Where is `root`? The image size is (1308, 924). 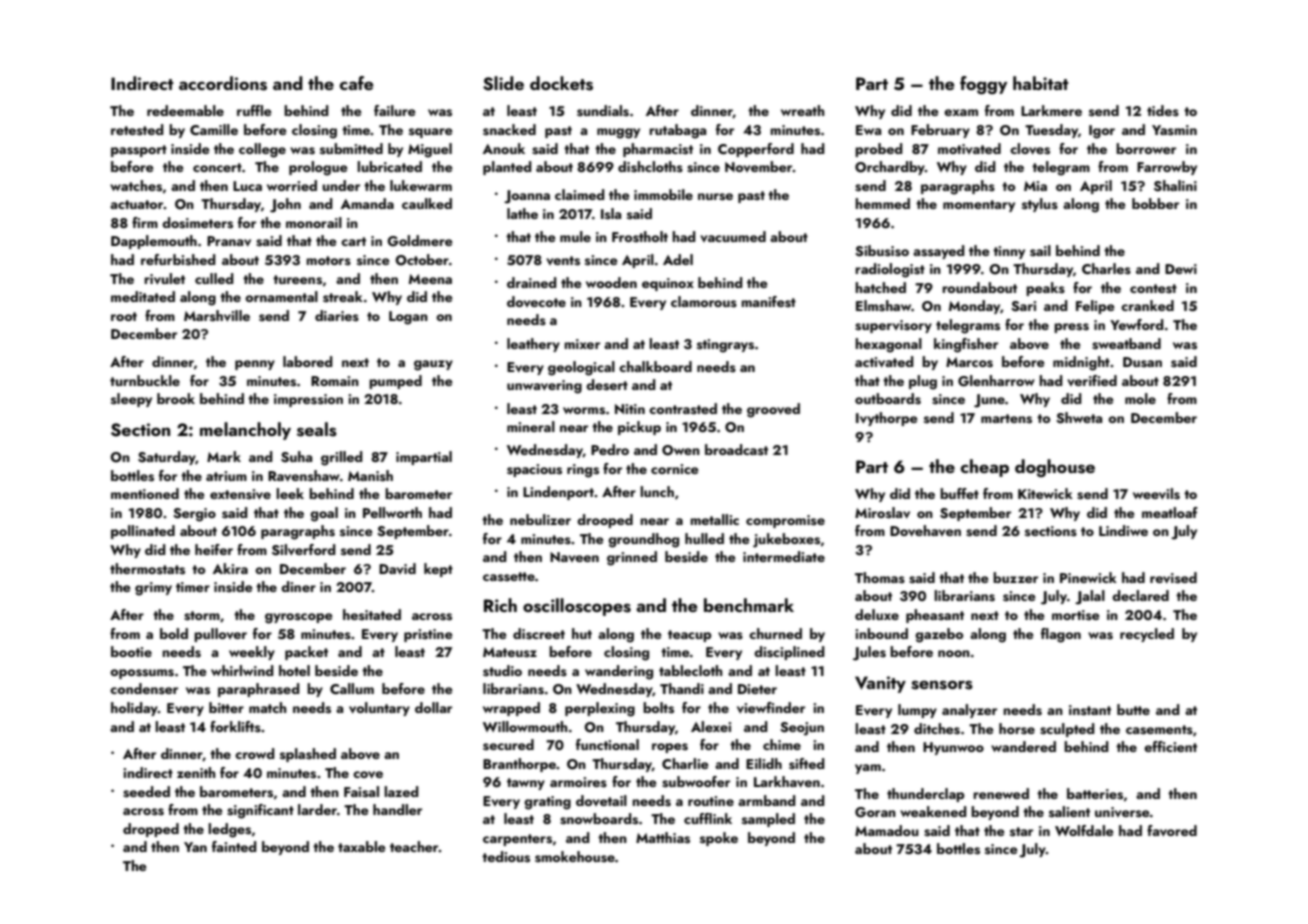 root is located at coordinates (124, 316).
